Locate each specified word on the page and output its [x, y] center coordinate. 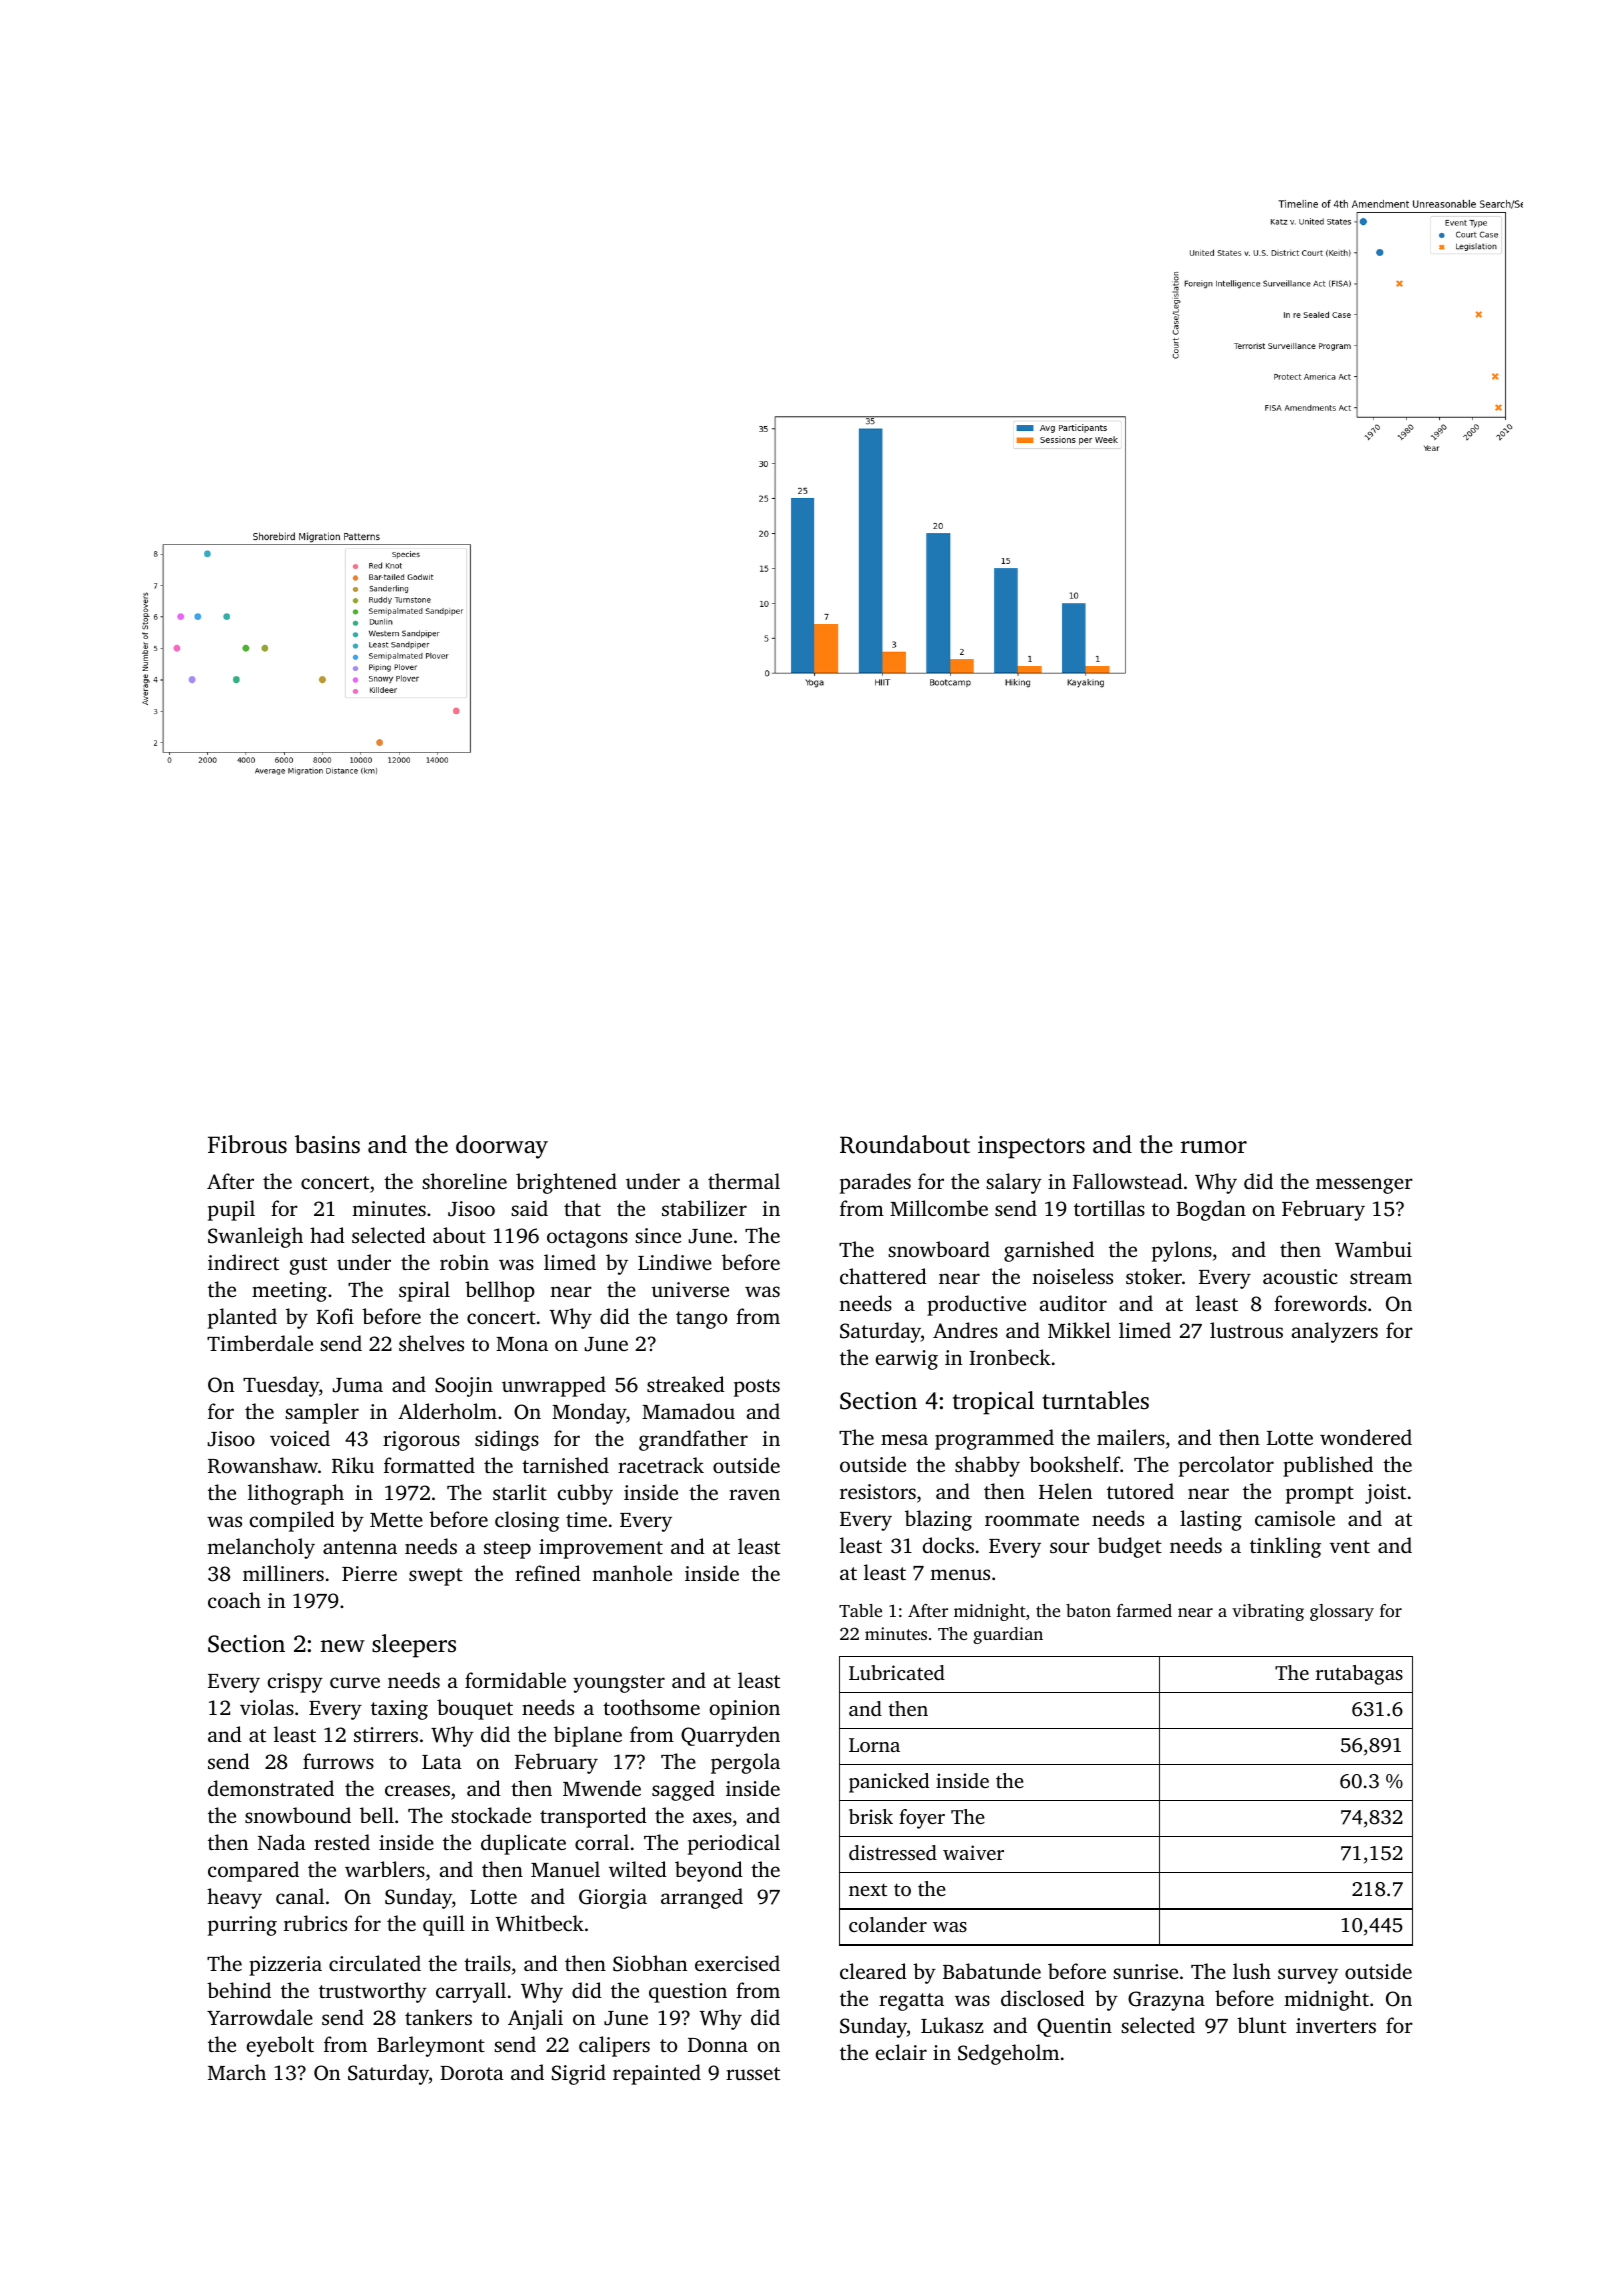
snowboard [939, 1249]
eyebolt [280, 2046]
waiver [973, 1852]
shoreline [464, 1181]
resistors [878, 1491]
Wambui [1373, 1249]
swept [436, 1577]
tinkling [1285, 1547]
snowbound [298, 1815]
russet [753, 2073]
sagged [683, 1790]
